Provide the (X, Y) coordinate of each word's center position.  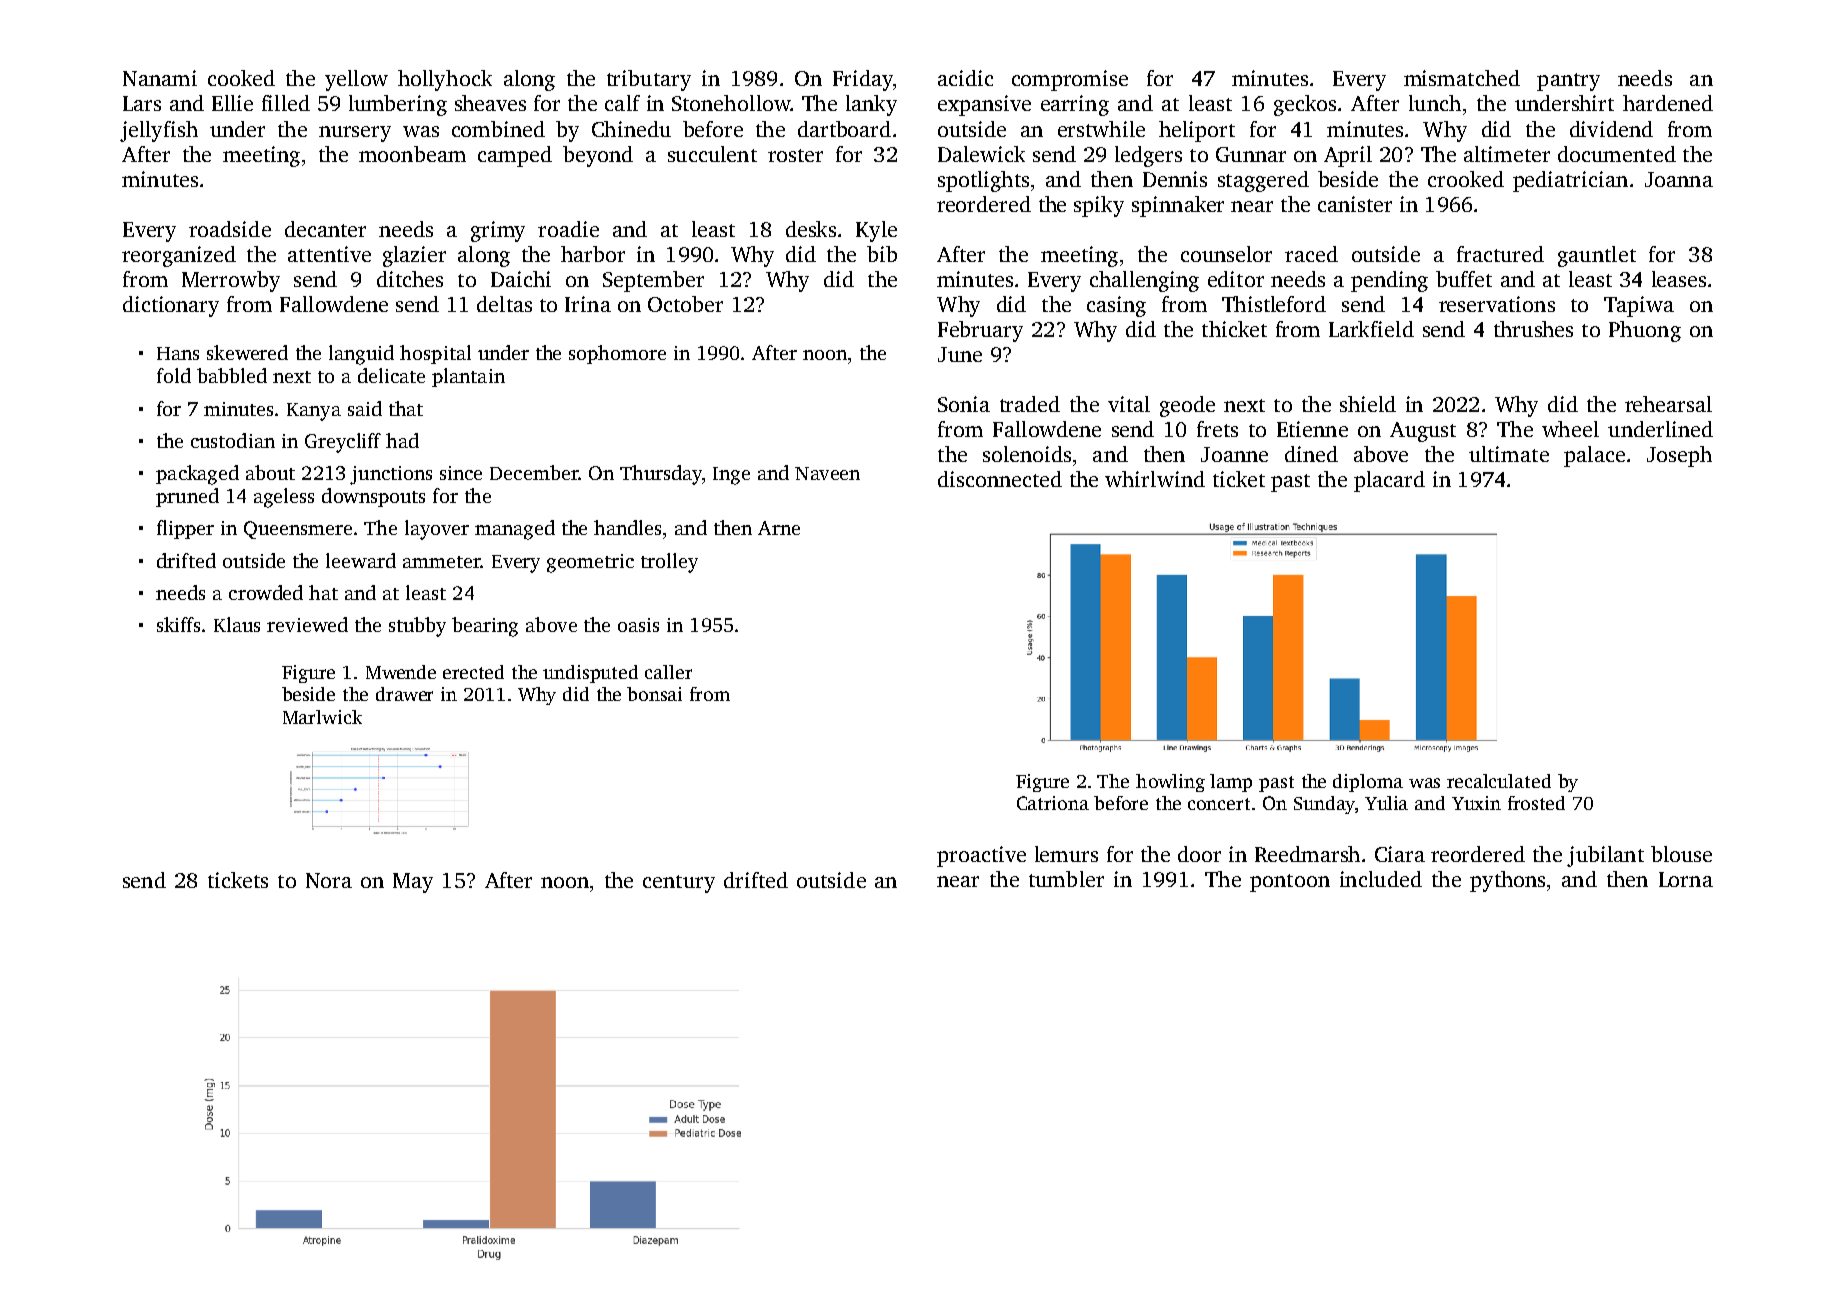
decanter (325, 229)
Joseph (1679, 456)
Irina (588, 304)
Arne (779, 528)
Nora (329, 880)
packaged (197, 475)
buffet (1464, 279)
